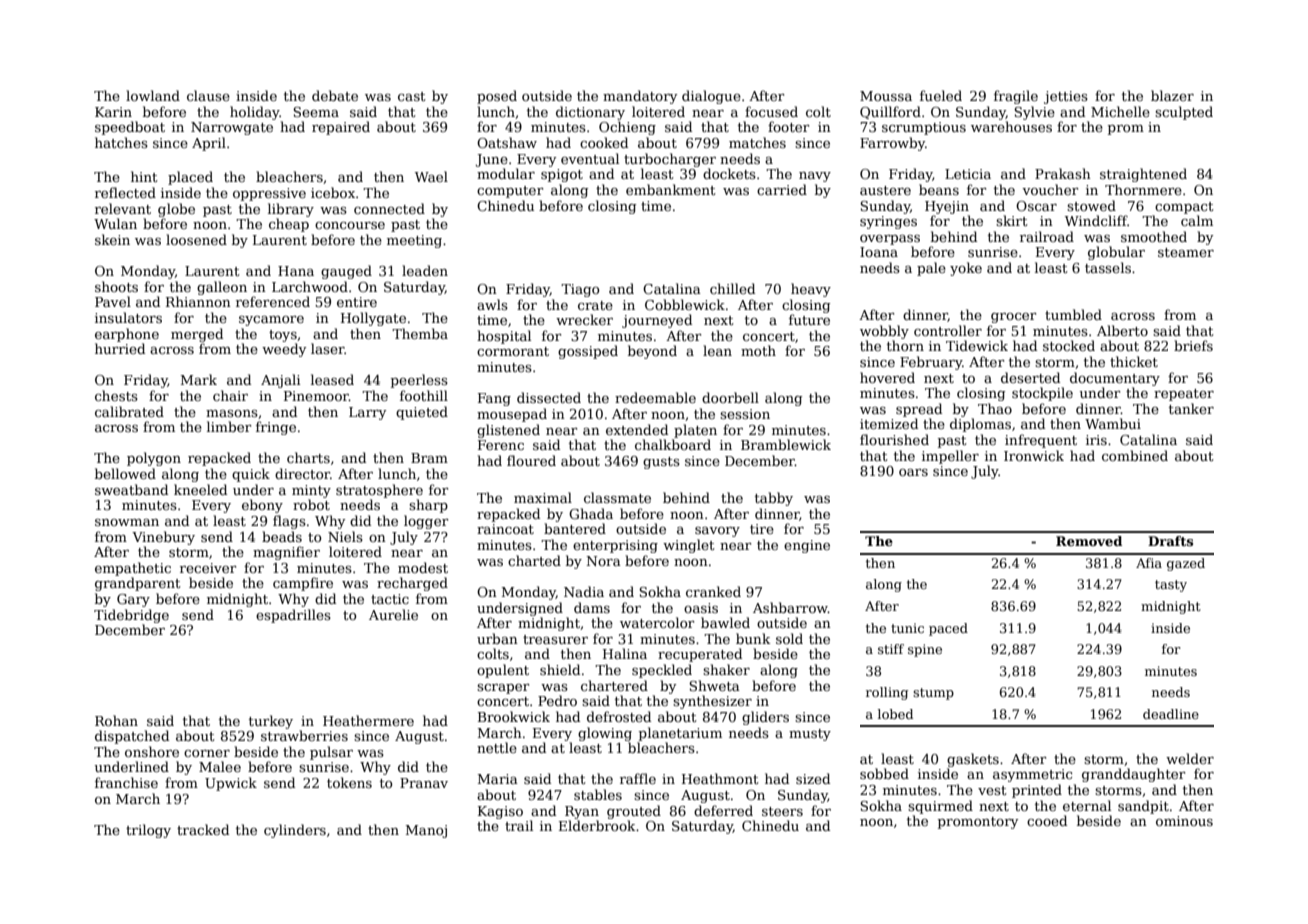  Describe the element at coordinates (640, 97) in the document. I see `mandatory` at that location.
